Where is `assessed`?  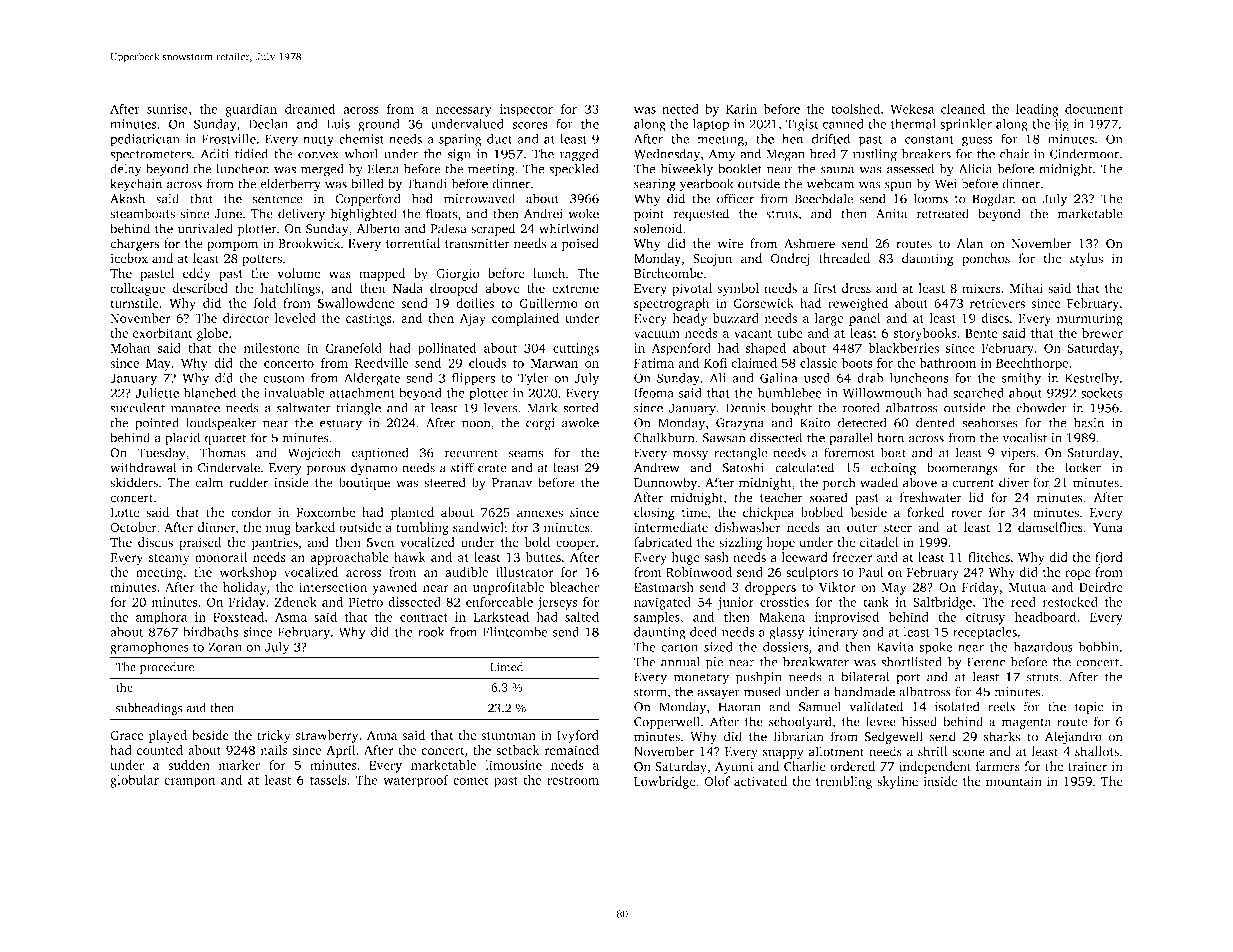
assessed is located at coordinates (910, 169).
